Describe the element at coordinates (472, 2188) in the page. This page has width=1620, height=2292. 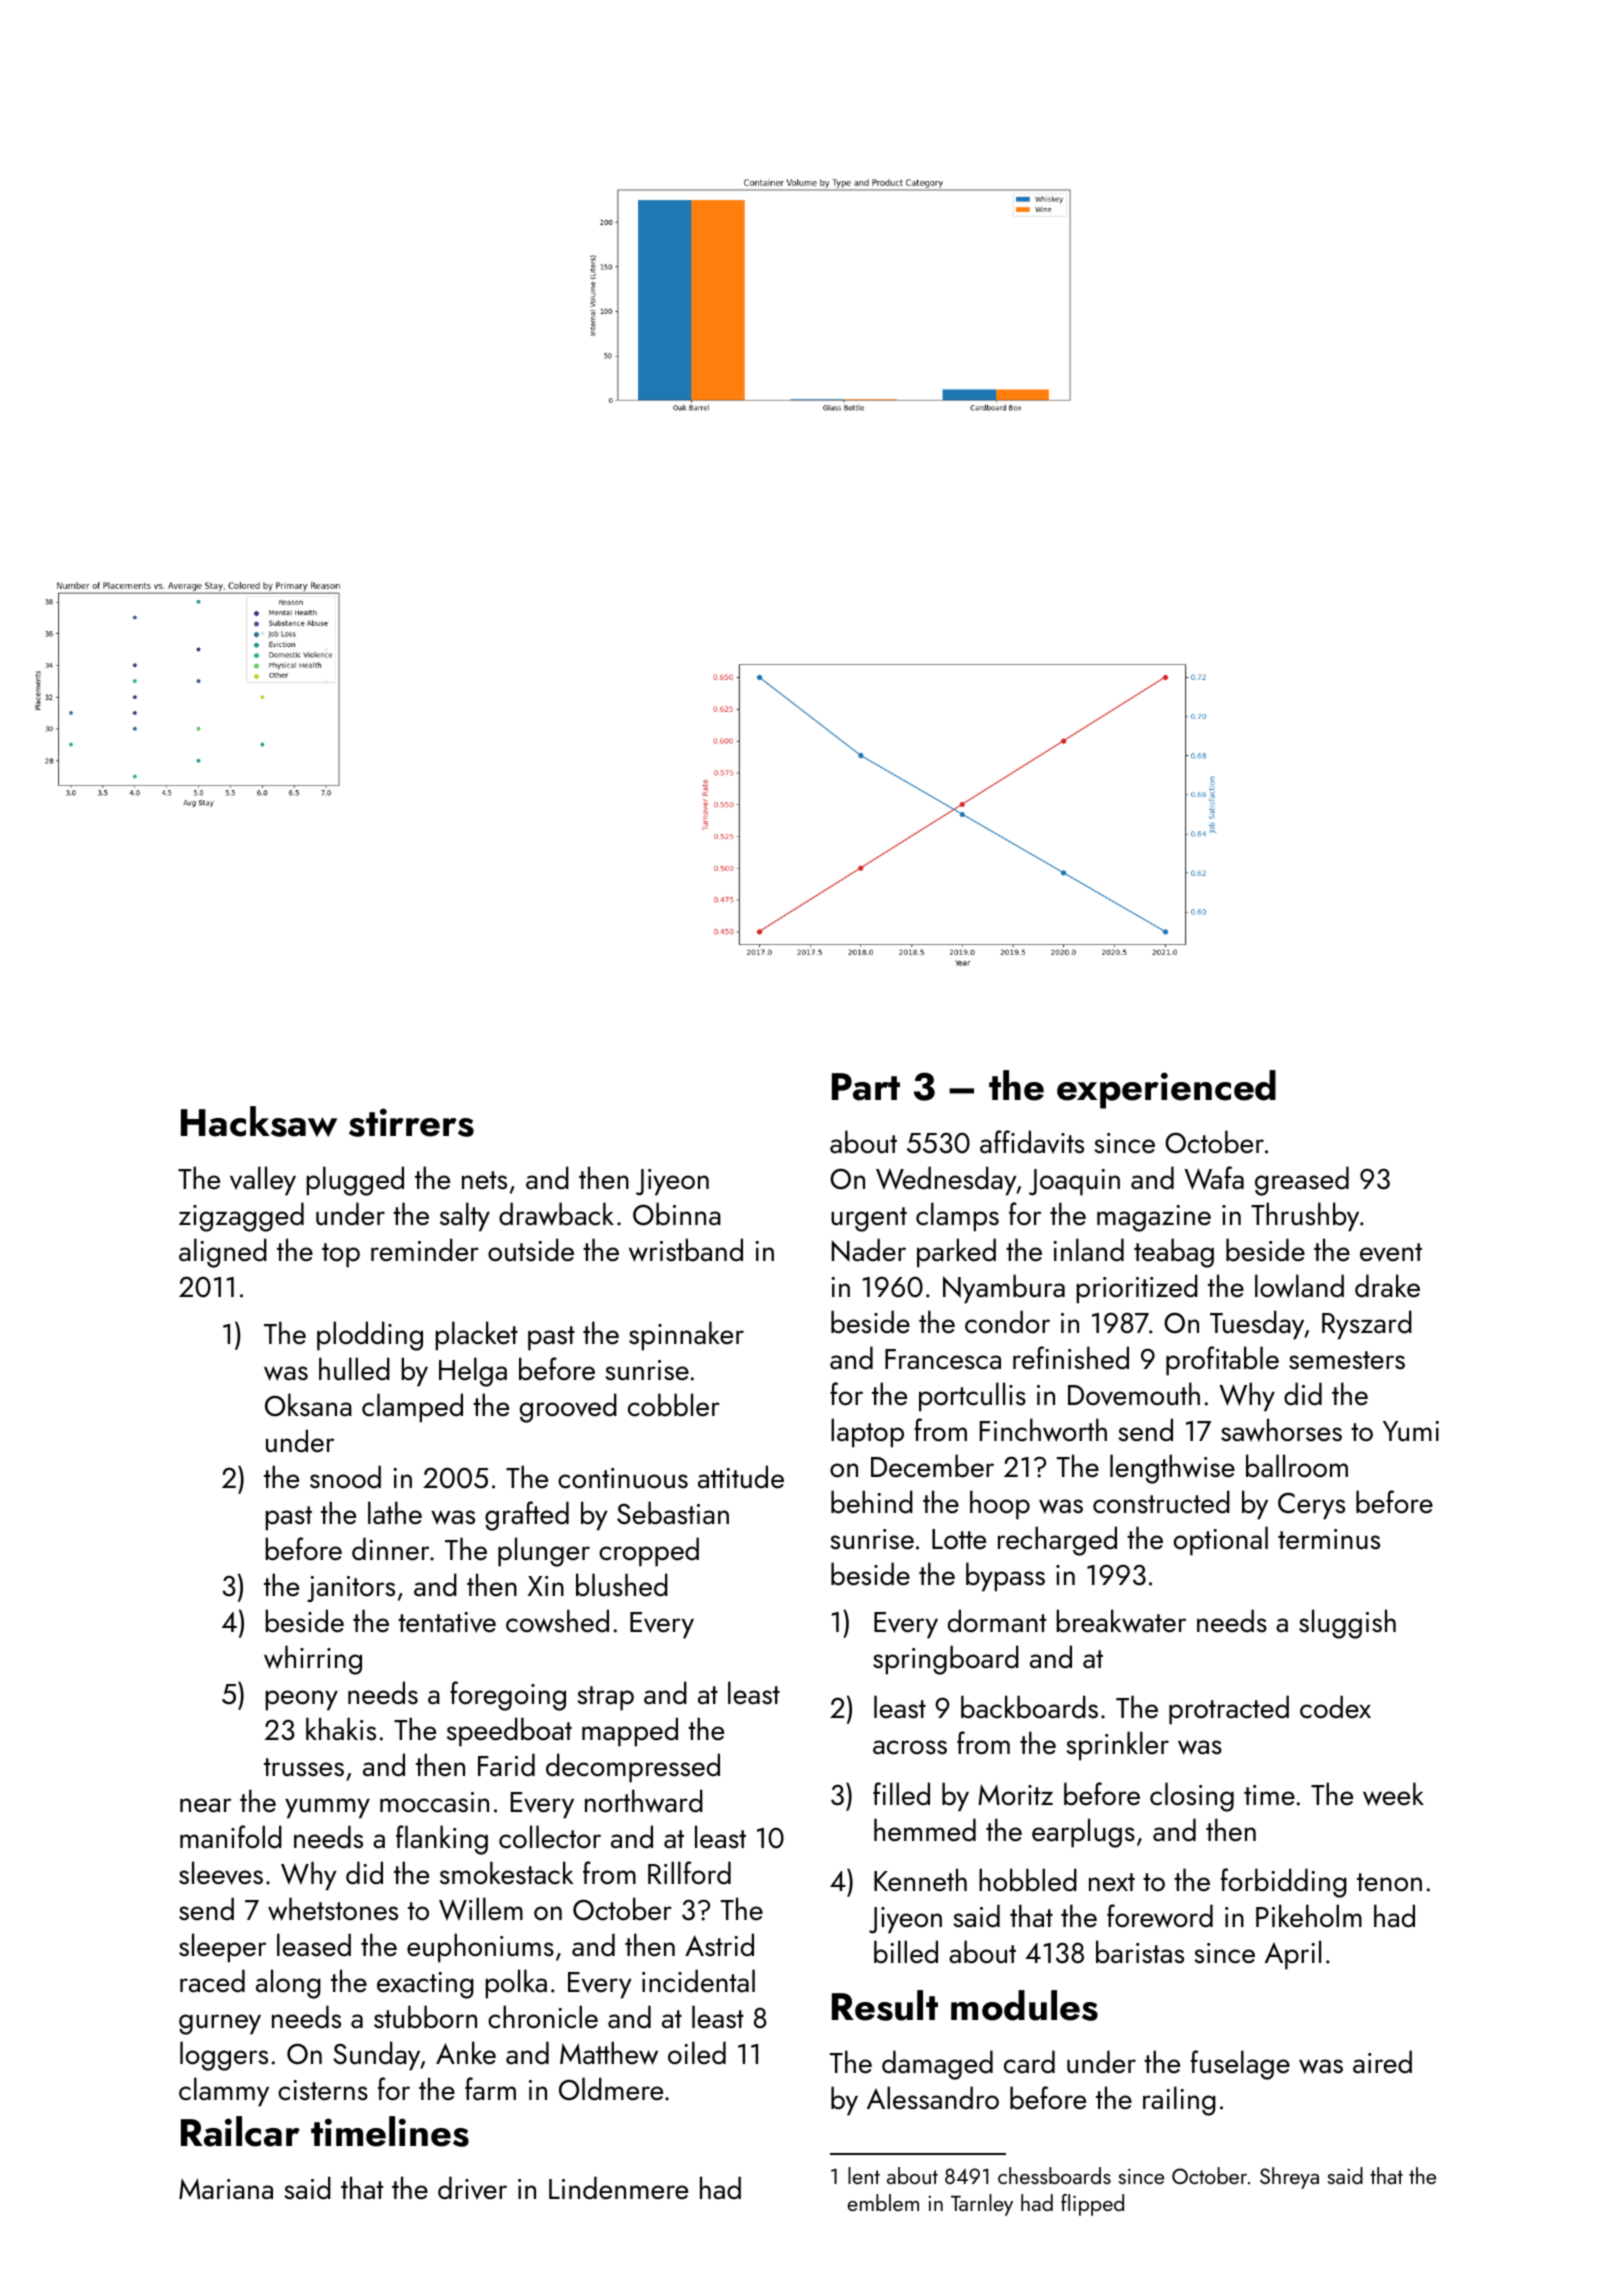
I see `driver` at that location.
